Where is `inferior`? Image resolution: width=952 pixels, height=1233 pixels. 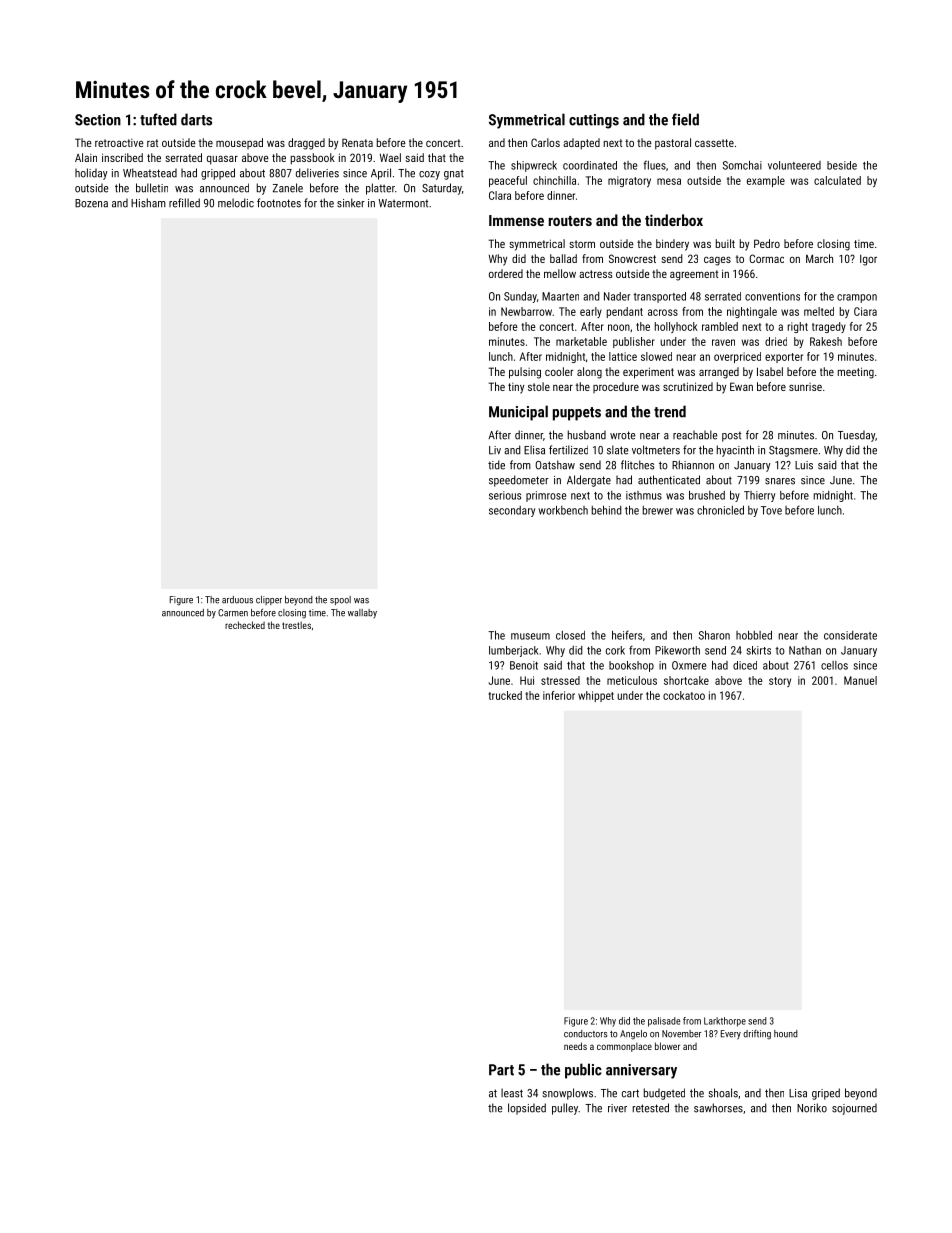 inferior is located at coordinates (559, 695).
